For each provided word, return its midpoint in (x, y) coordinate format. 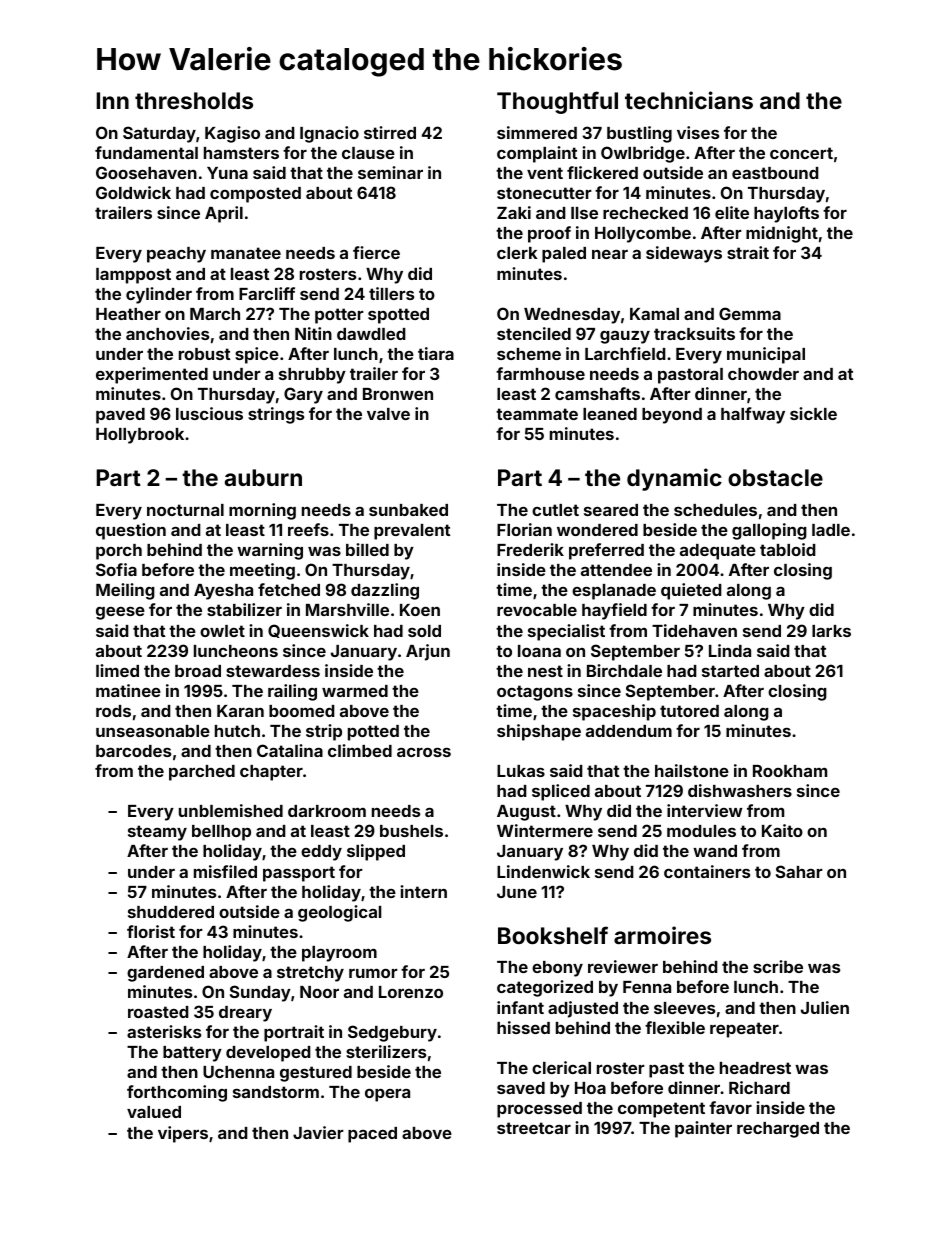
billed (367, 549)
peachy (176, 255)
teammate (537, 414)
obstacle (775, 477)
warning (270, 551)
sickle (813, 413)
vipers (183, 1134)
